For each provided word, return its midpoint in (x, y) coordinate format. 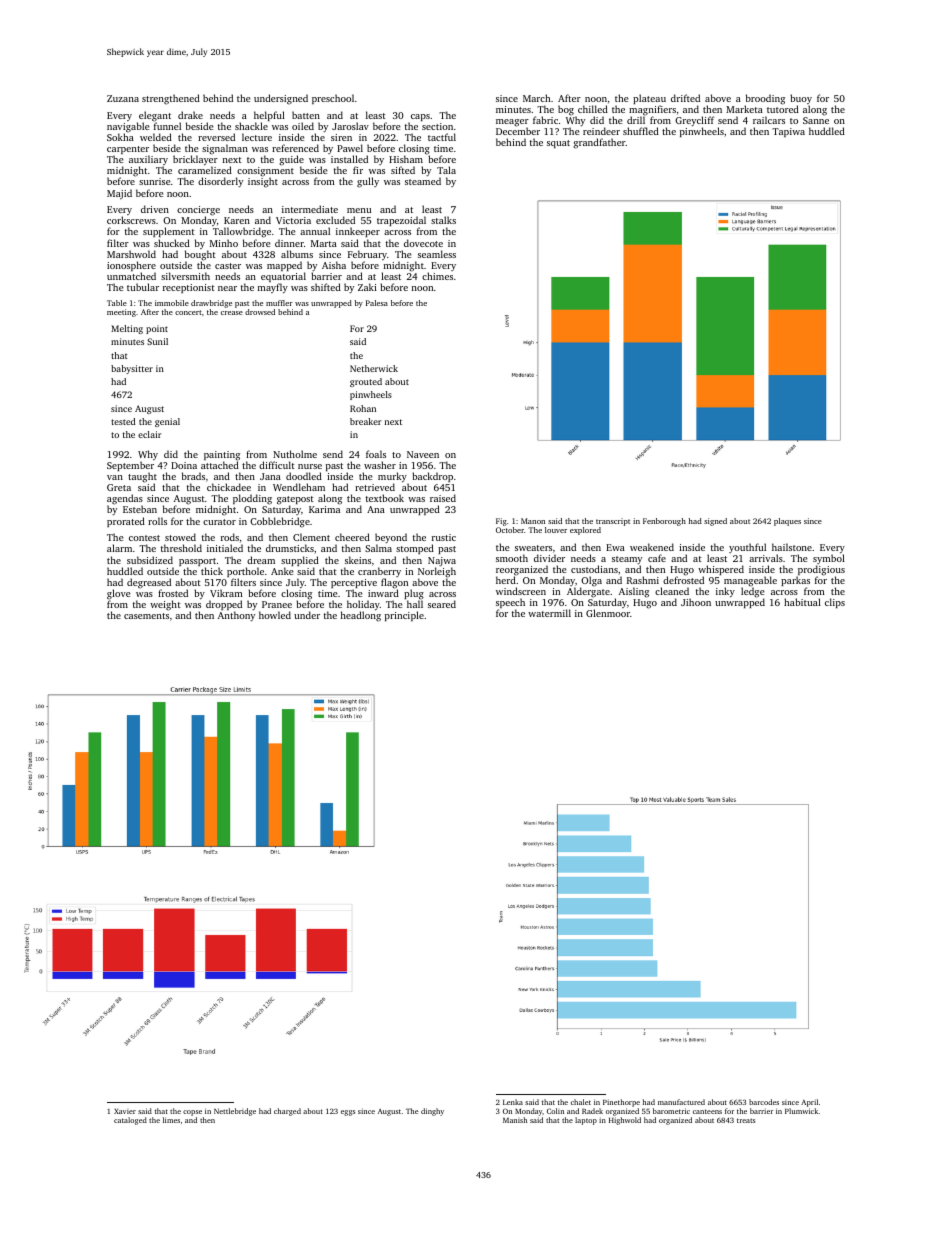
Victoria (293, 220)
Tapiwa (788, 132)
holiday (363, 606)
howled (275, 615)
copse (192, 1113)
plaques (787, 522)
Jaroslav (350, 126)
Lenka (513, 1102)
